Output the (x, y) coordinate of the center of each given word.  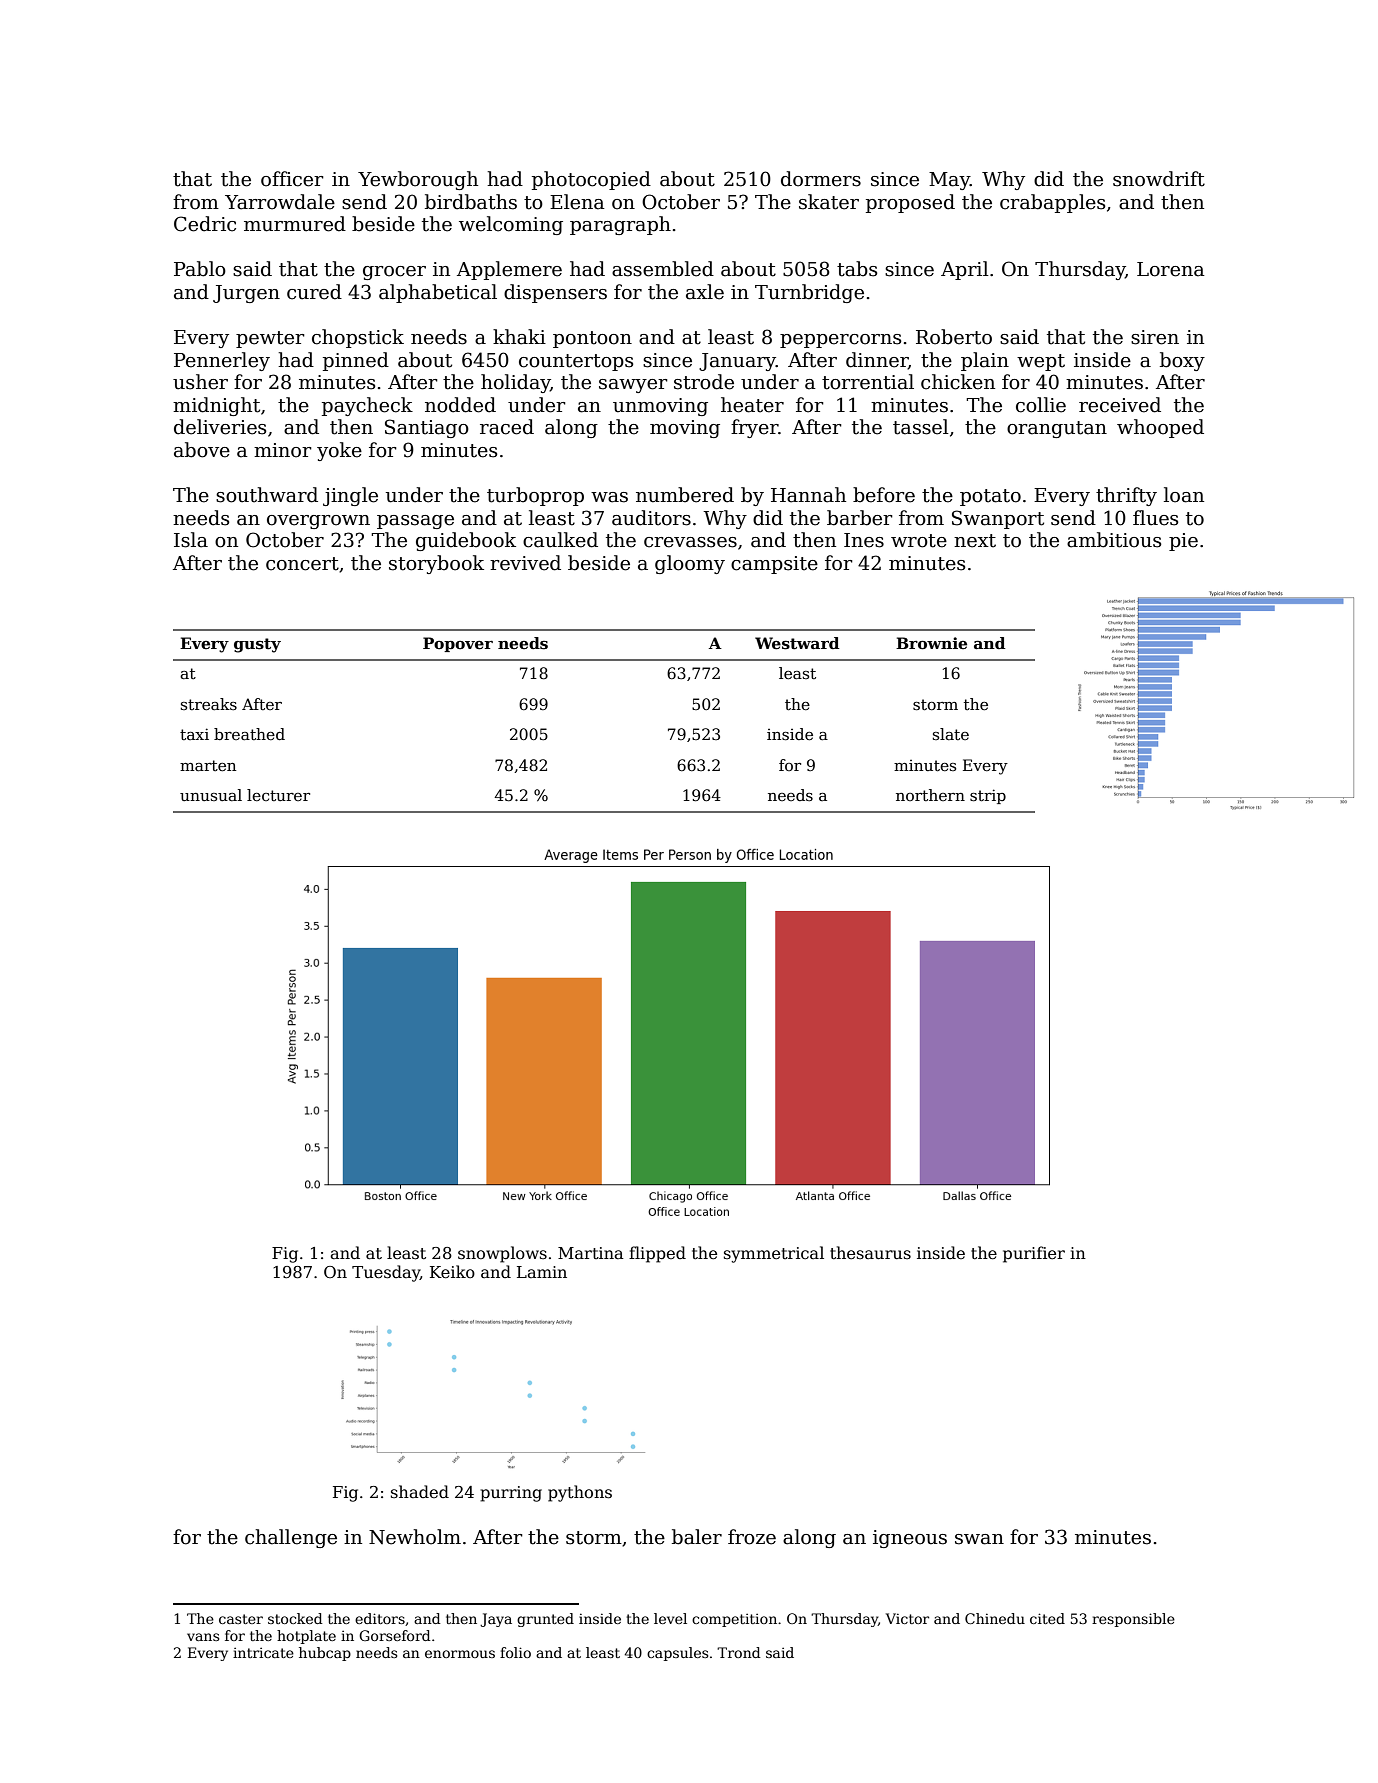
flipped (657, 1254)
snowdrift (1159, 179)
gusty (257, 645)
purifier (1034, 1254)
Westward (797, 643)
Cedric (205, 224)
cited (1047, 1618)
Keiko (452, 1272)
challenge (291, 1538)
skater (829, 202)
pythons (580, 1493)
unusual (211, 795)
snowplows (502, 1254)
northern (930, 795)
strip (988, 796)
